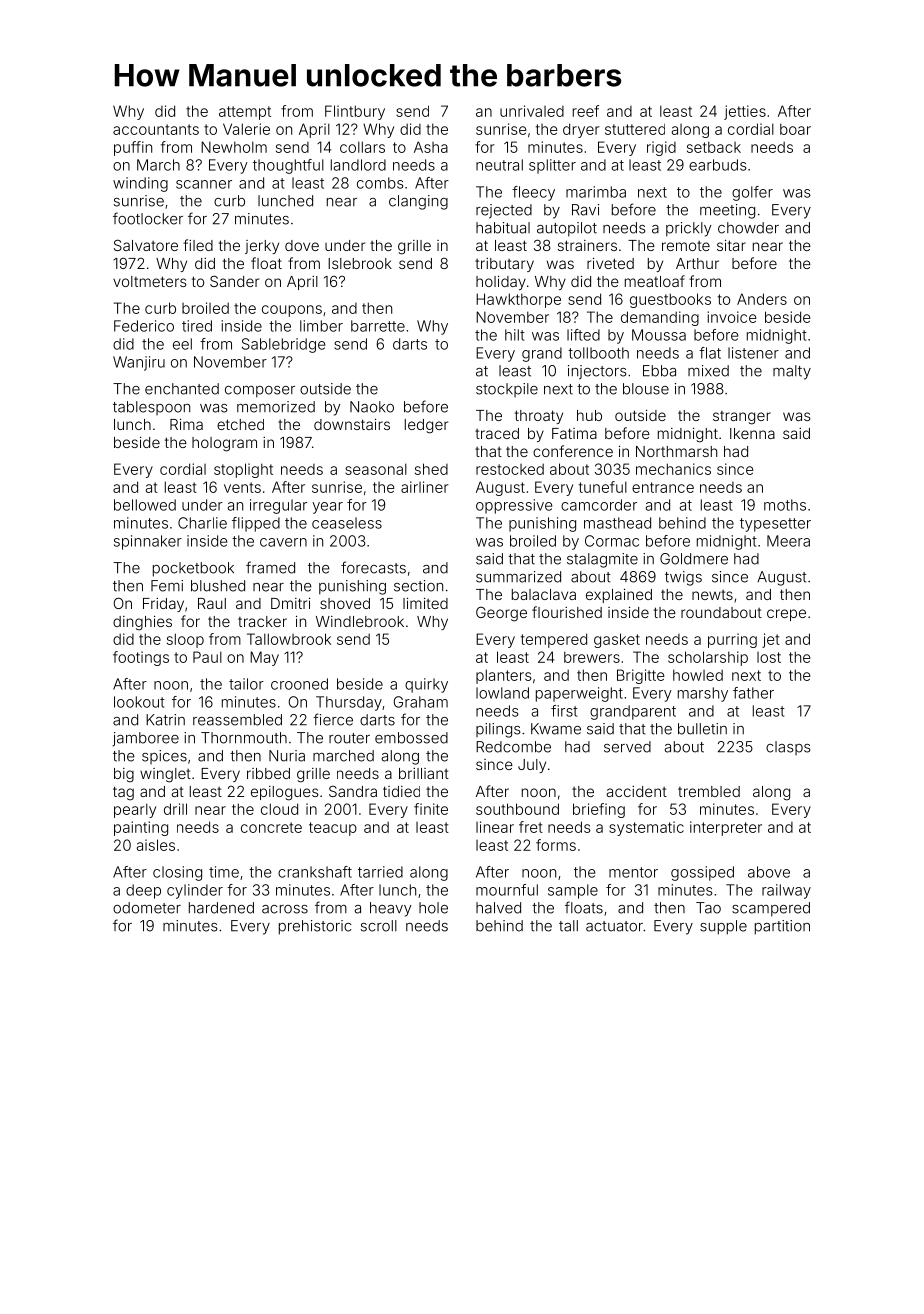 The width and height of the screenshot is (924, 1314). I want to click on Flintbury, so click(355, 112).
